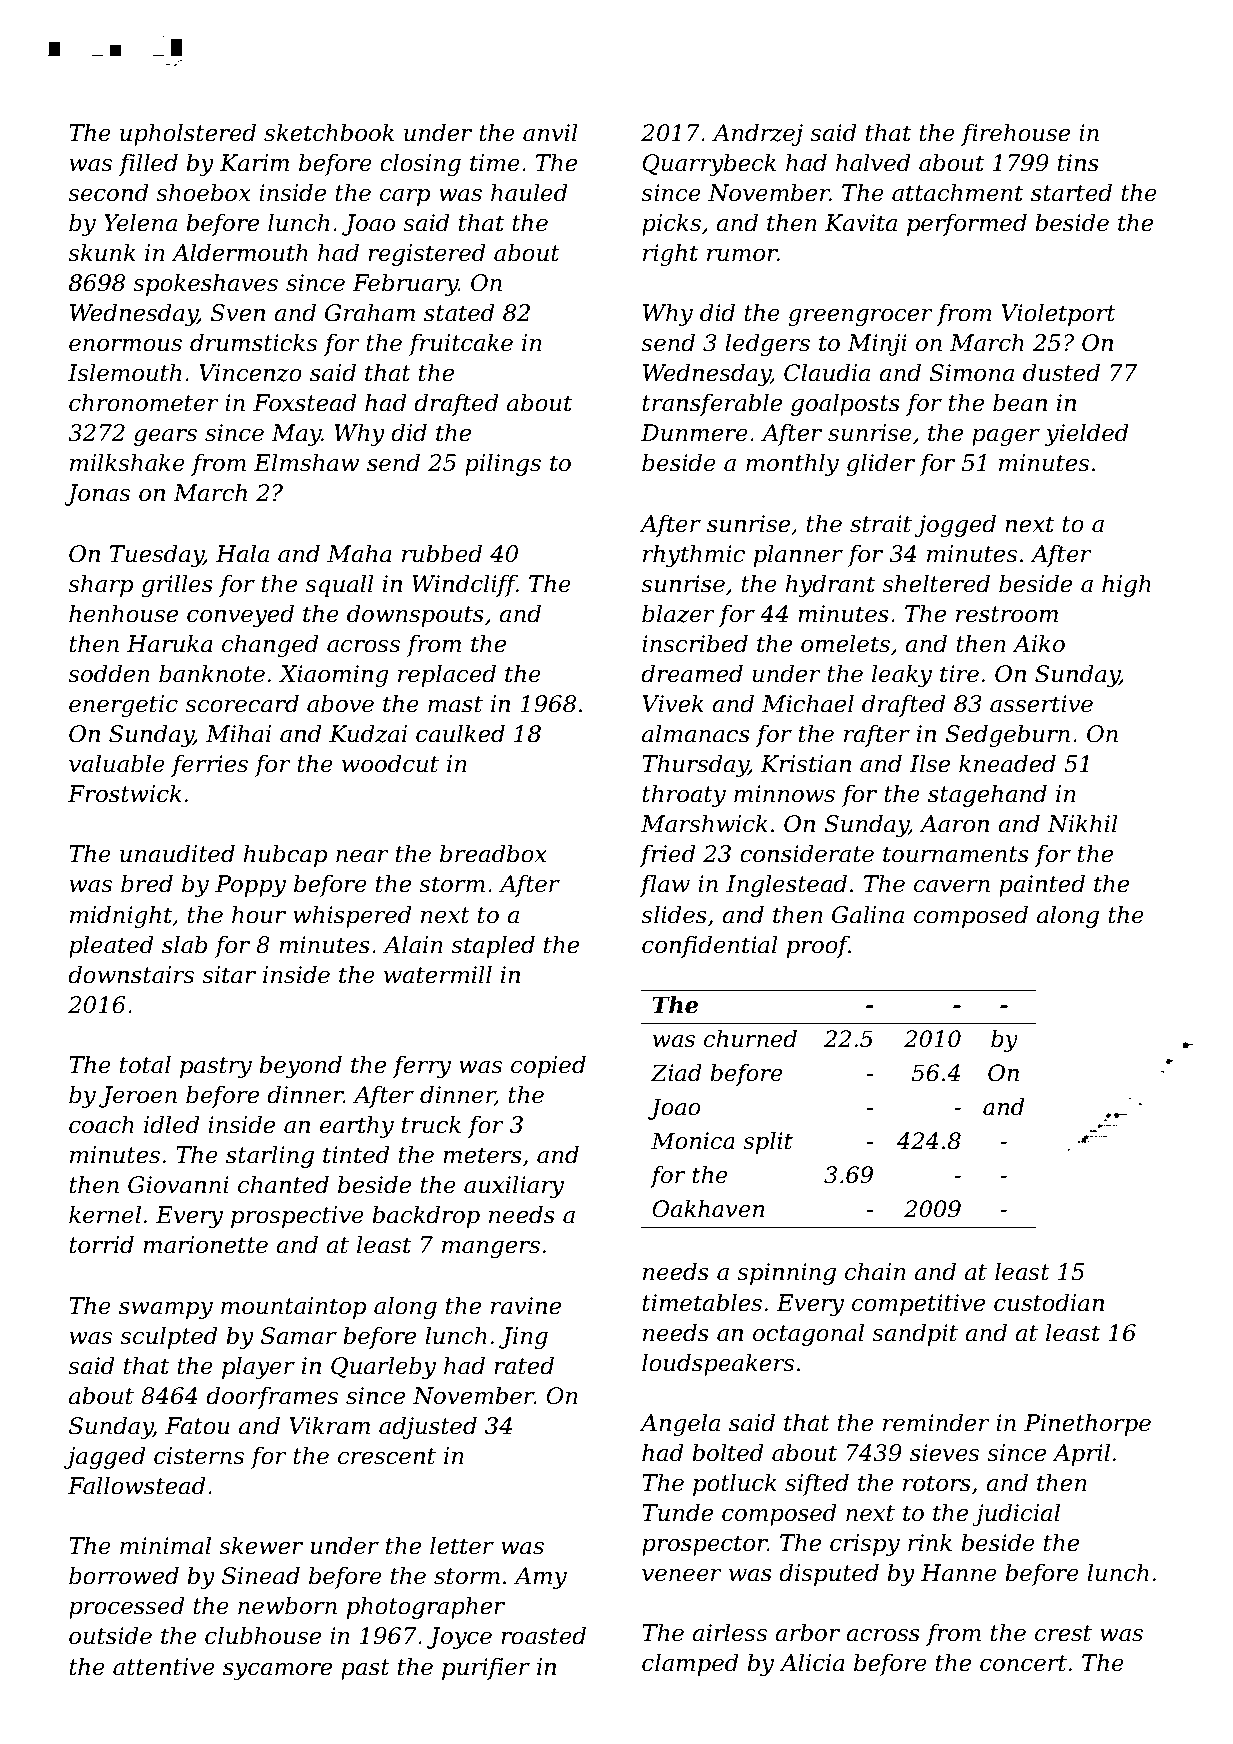 The image size is (1233, 1744). Describe the element at coordinates (459, 312) in the image. I see `stated` at that location.
